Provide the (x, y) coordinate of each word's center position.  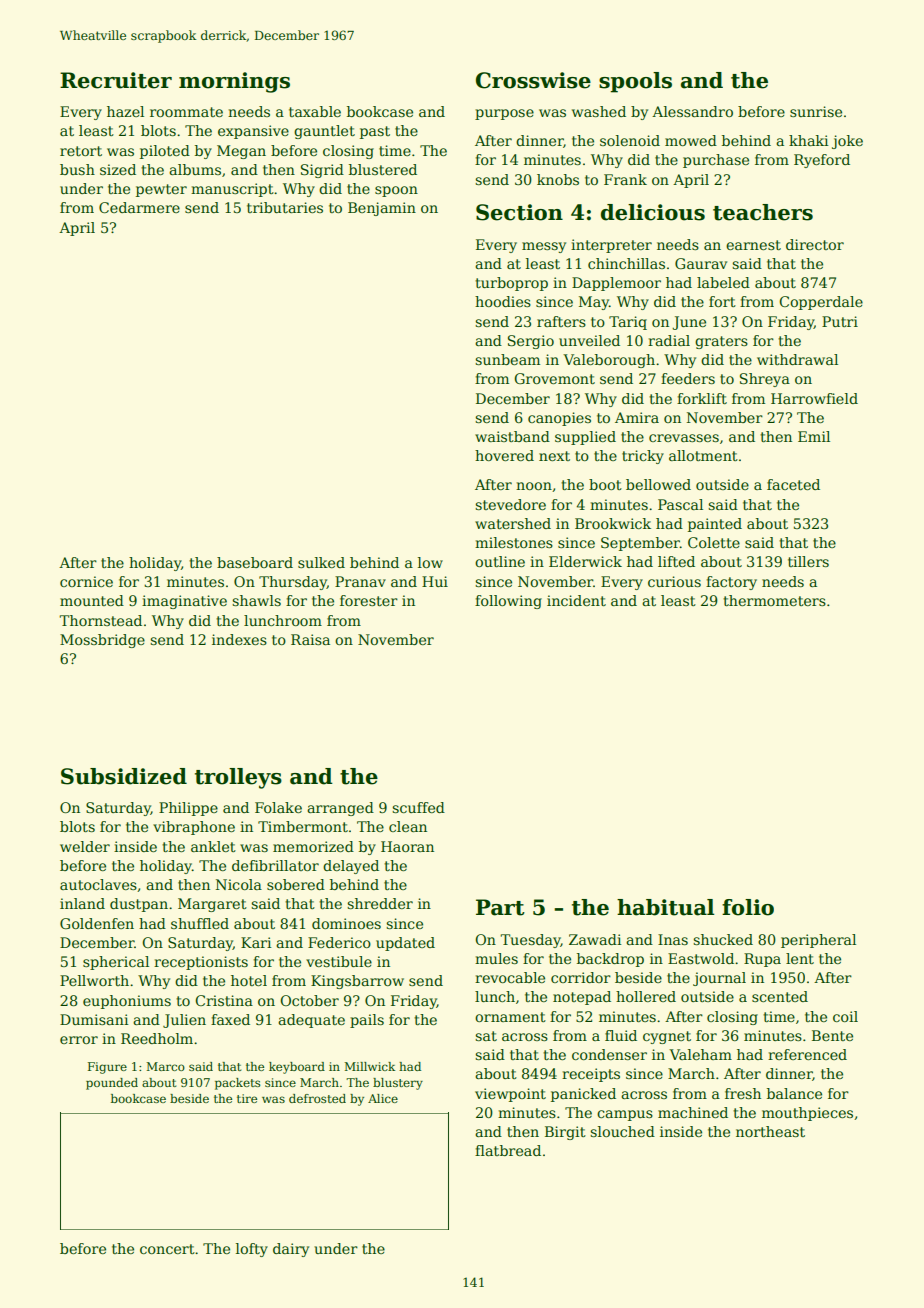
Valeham (700, 1054)
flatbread (508, 1150)
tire (247, 1098)
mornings (234, 82)
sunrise (816, 111)
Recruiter (116, 80)
